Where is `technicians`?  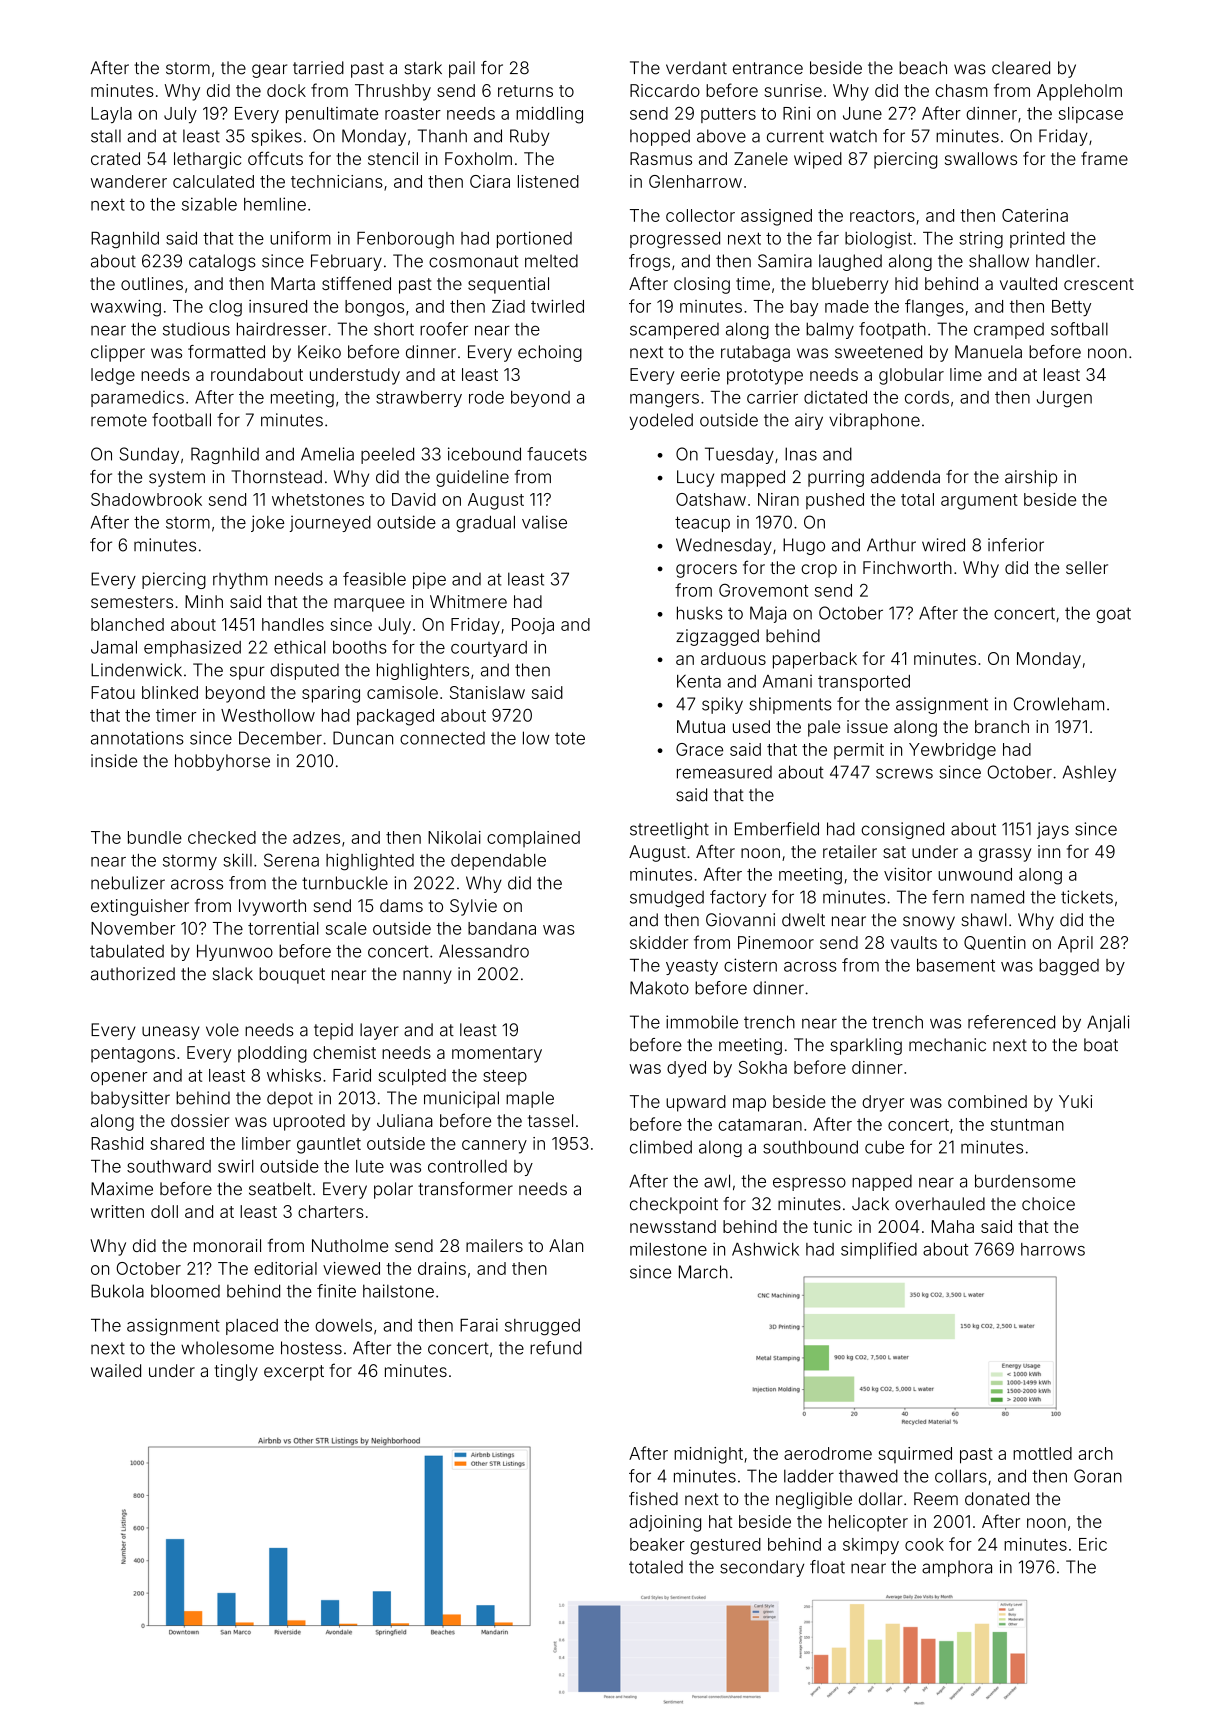
technicians is located at coordinates (337, 181).
